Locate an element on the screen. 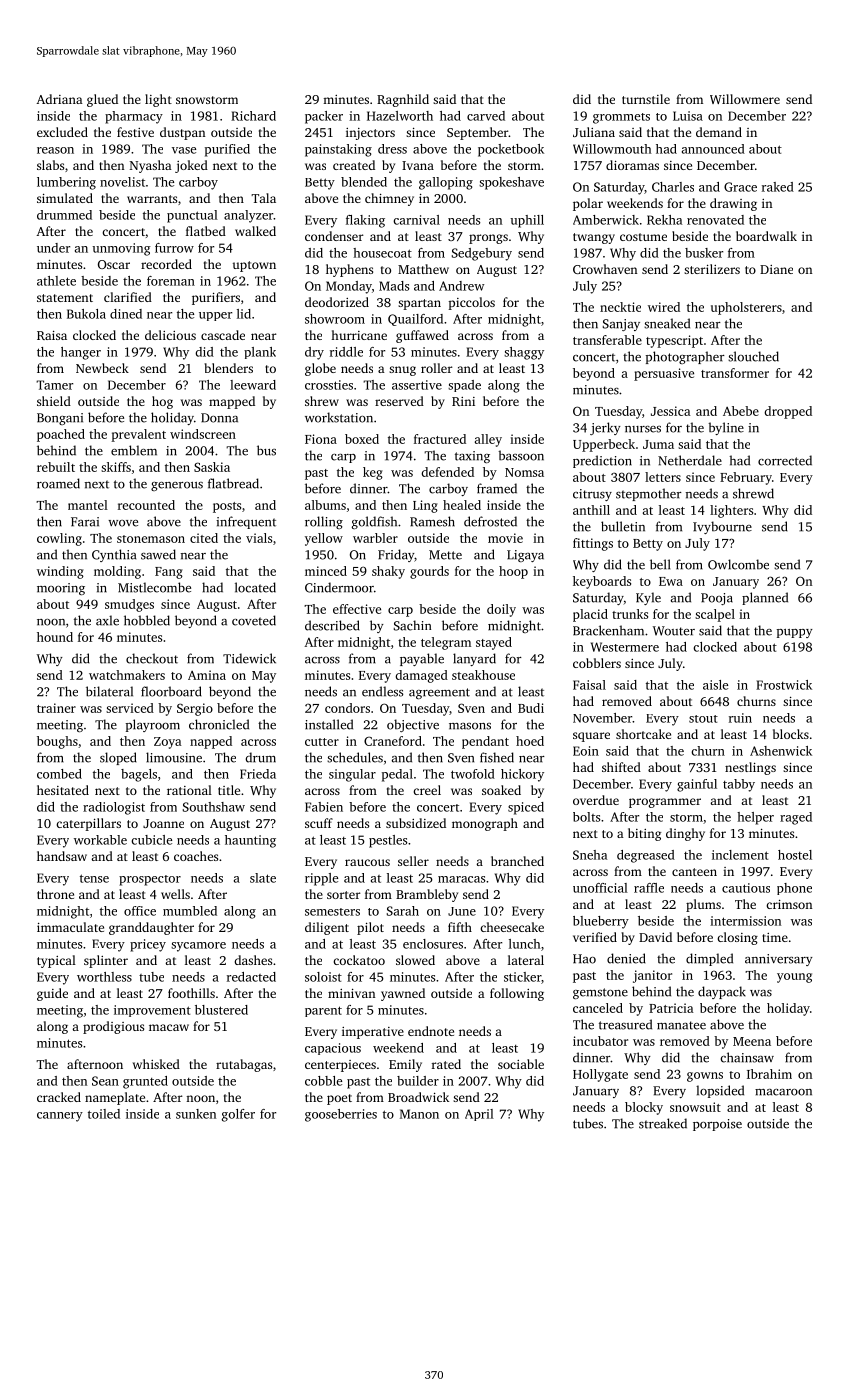  condenser is located at coordinates (334, 236).
